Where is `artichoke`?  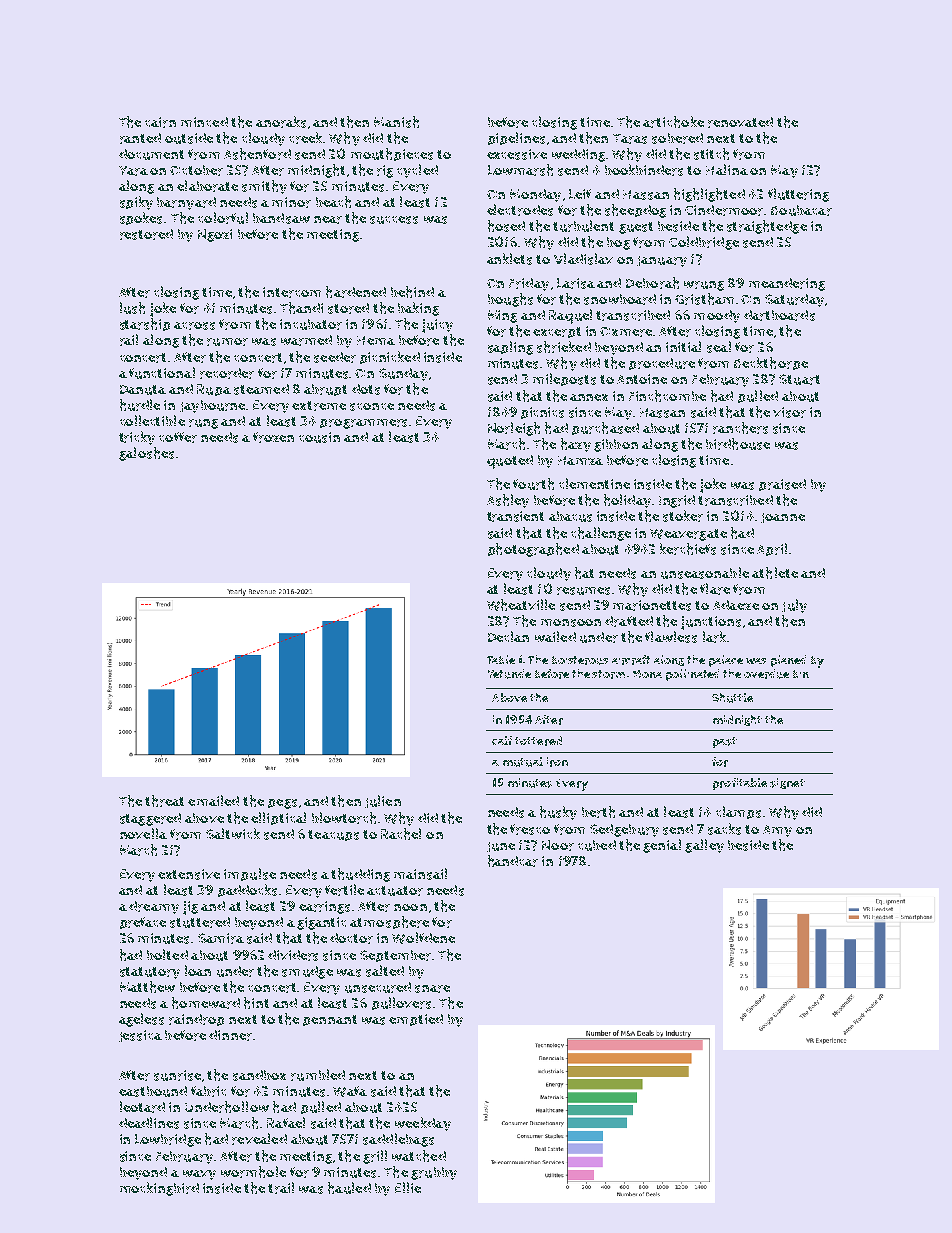
artichoke is located at coordinates (673, 122).
